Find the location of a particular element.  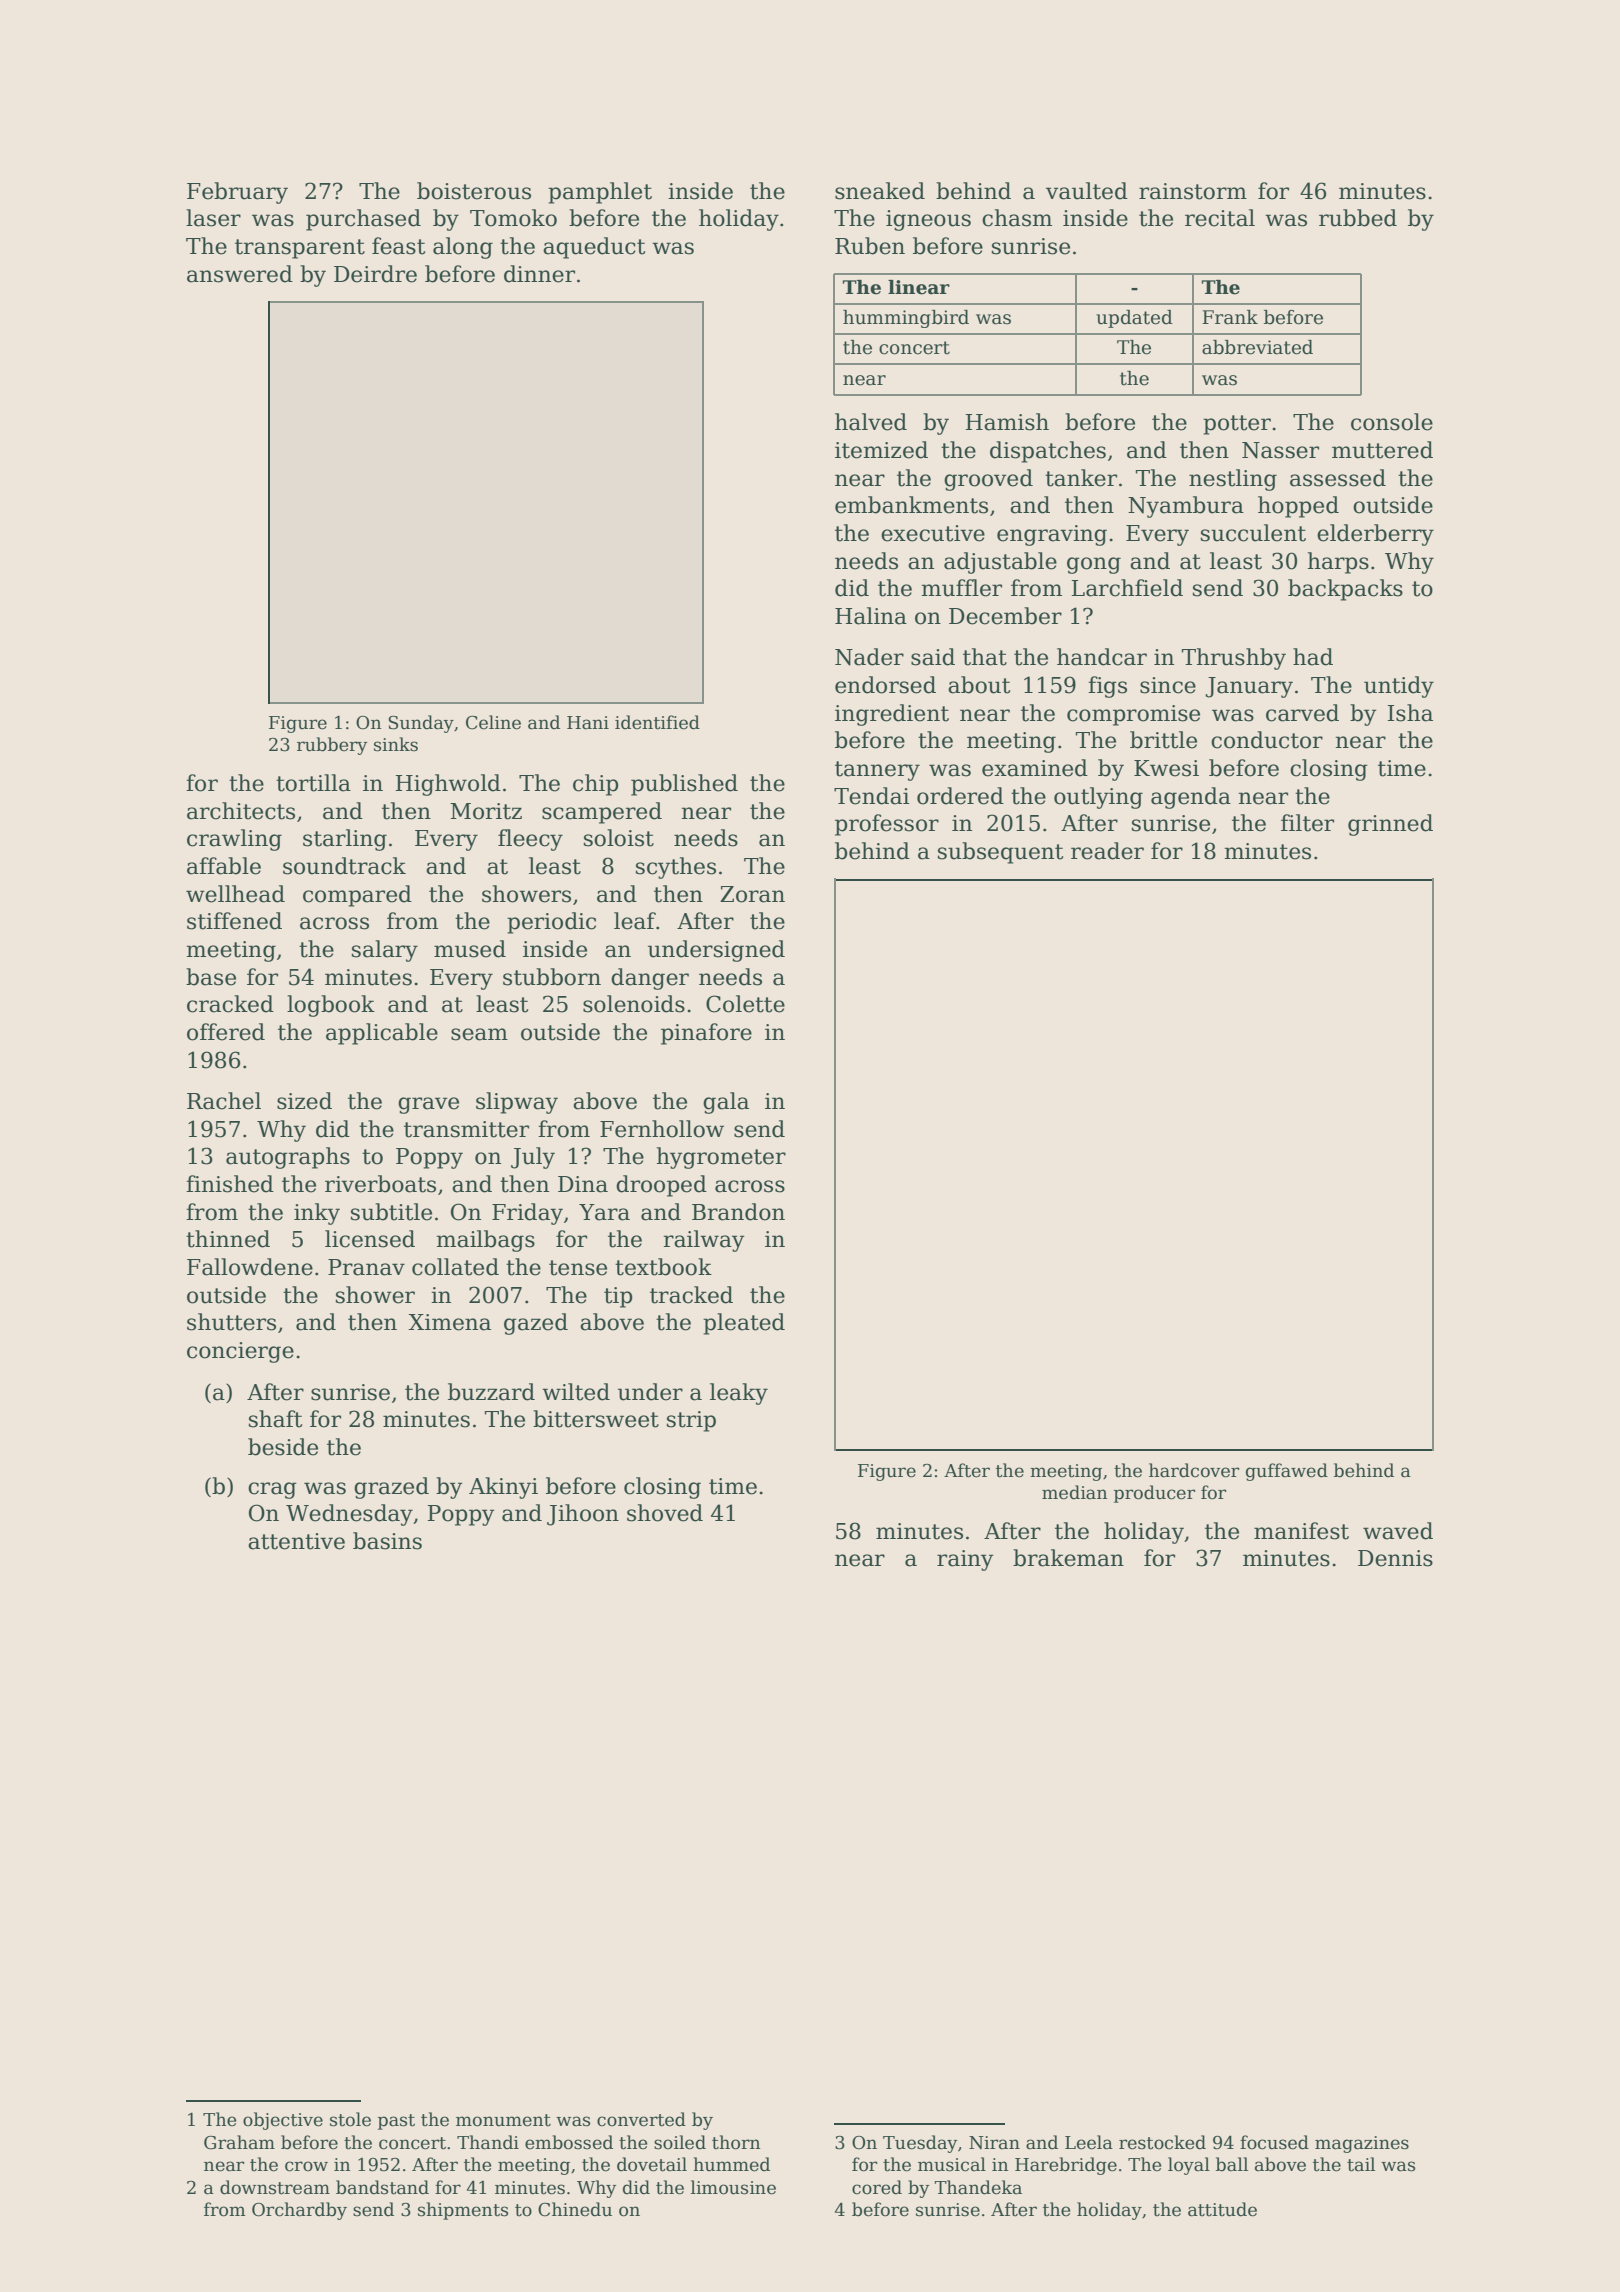

shoved is located at coordinates (665, 1513).
